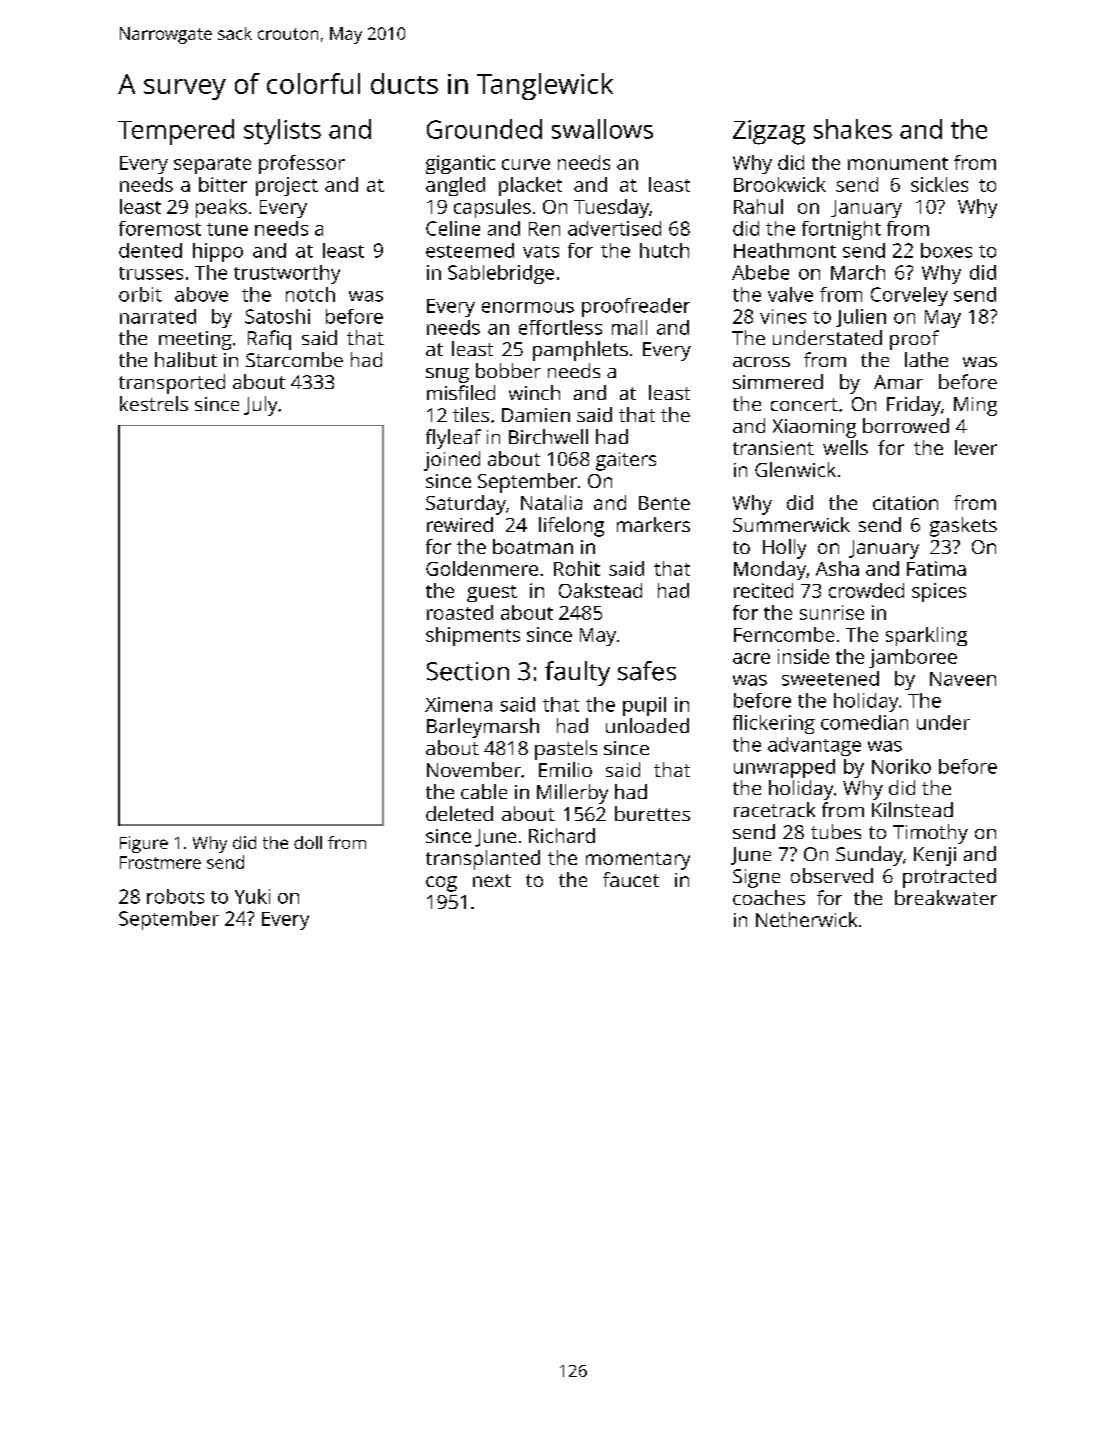 The height and width of the document is (1444, 1116). What do you see at coordinates (571, 527) in the document?
I see `lifelong` at bounding box center [571, 527].
